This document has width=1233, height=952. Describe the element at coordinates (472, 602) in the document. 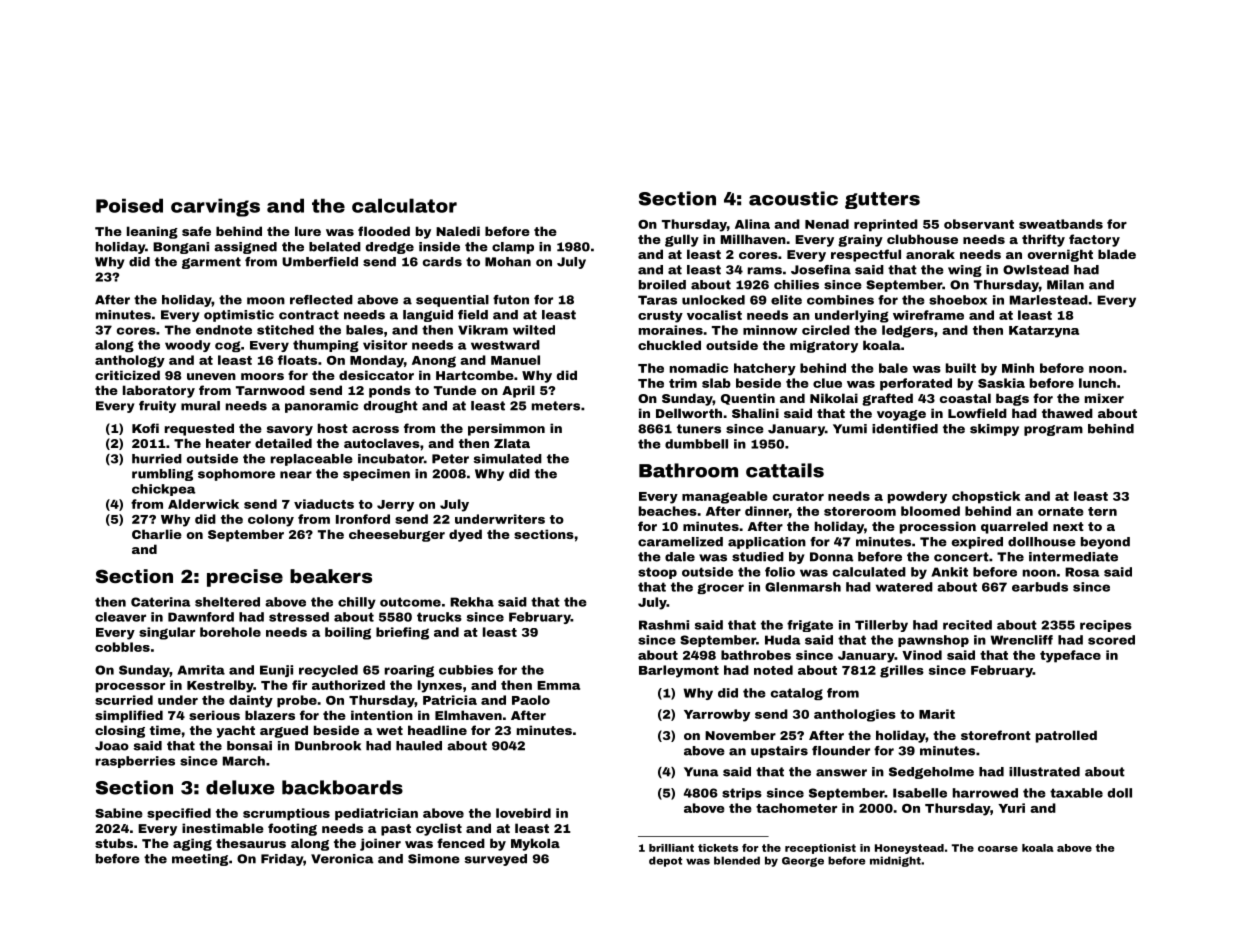

I see `Rekha` at that location.
